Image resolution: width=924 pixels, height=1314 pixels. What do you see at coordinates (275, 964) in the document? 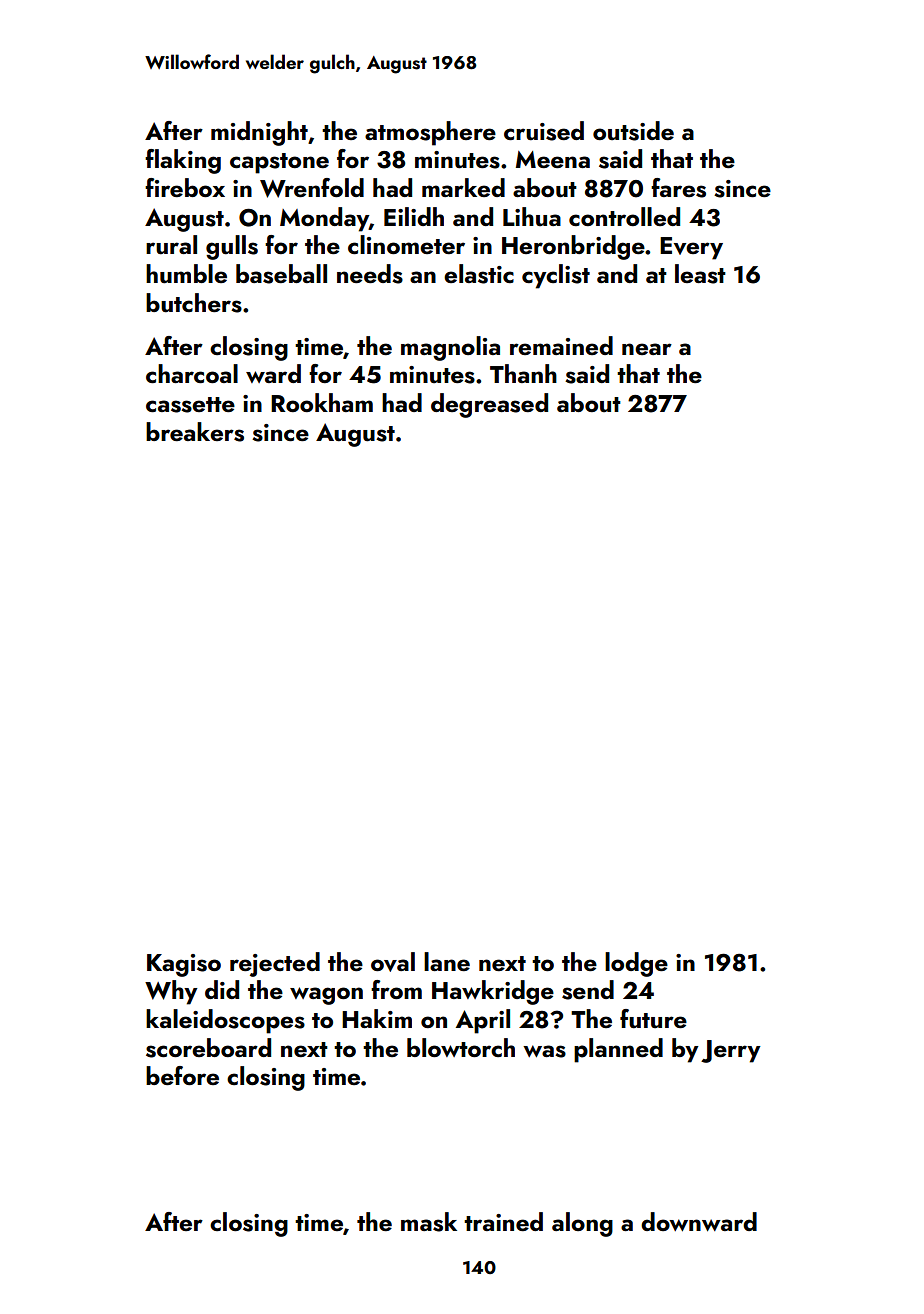
I see `rejected` at bounding box center [275, 964].
